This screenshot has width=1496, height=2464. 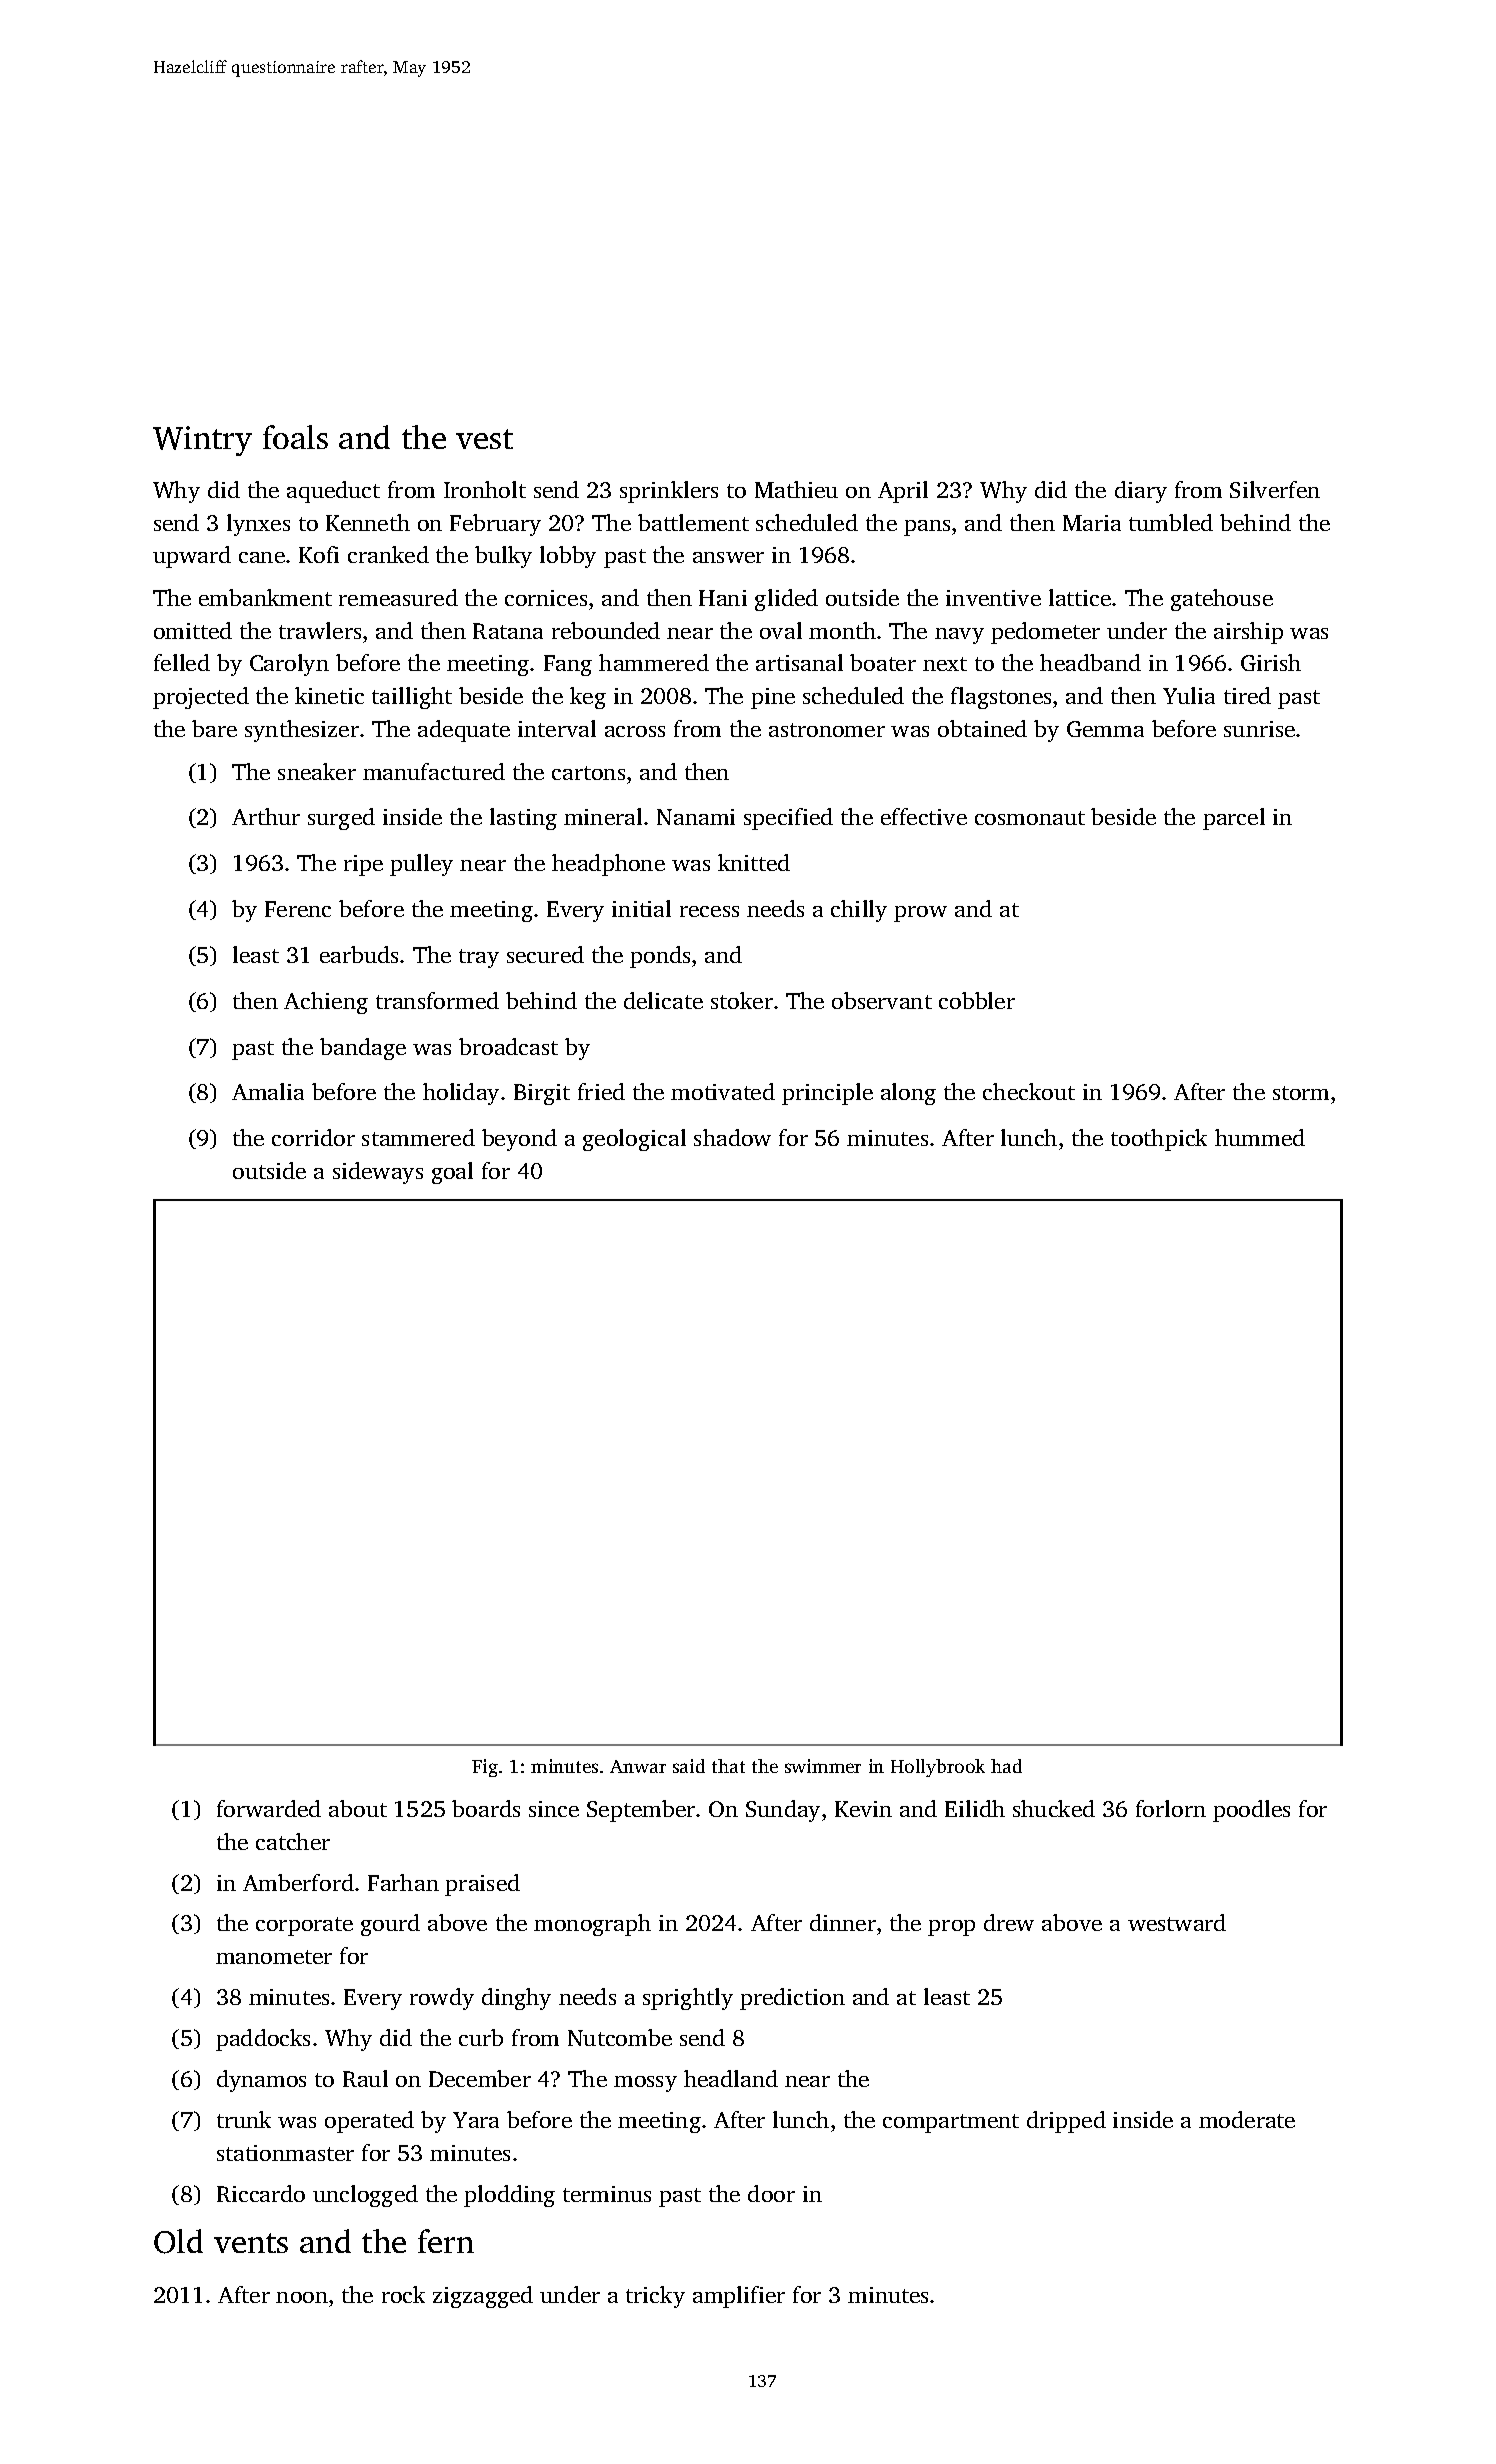 I want to click on geological, so click(x=634, y=1140).
